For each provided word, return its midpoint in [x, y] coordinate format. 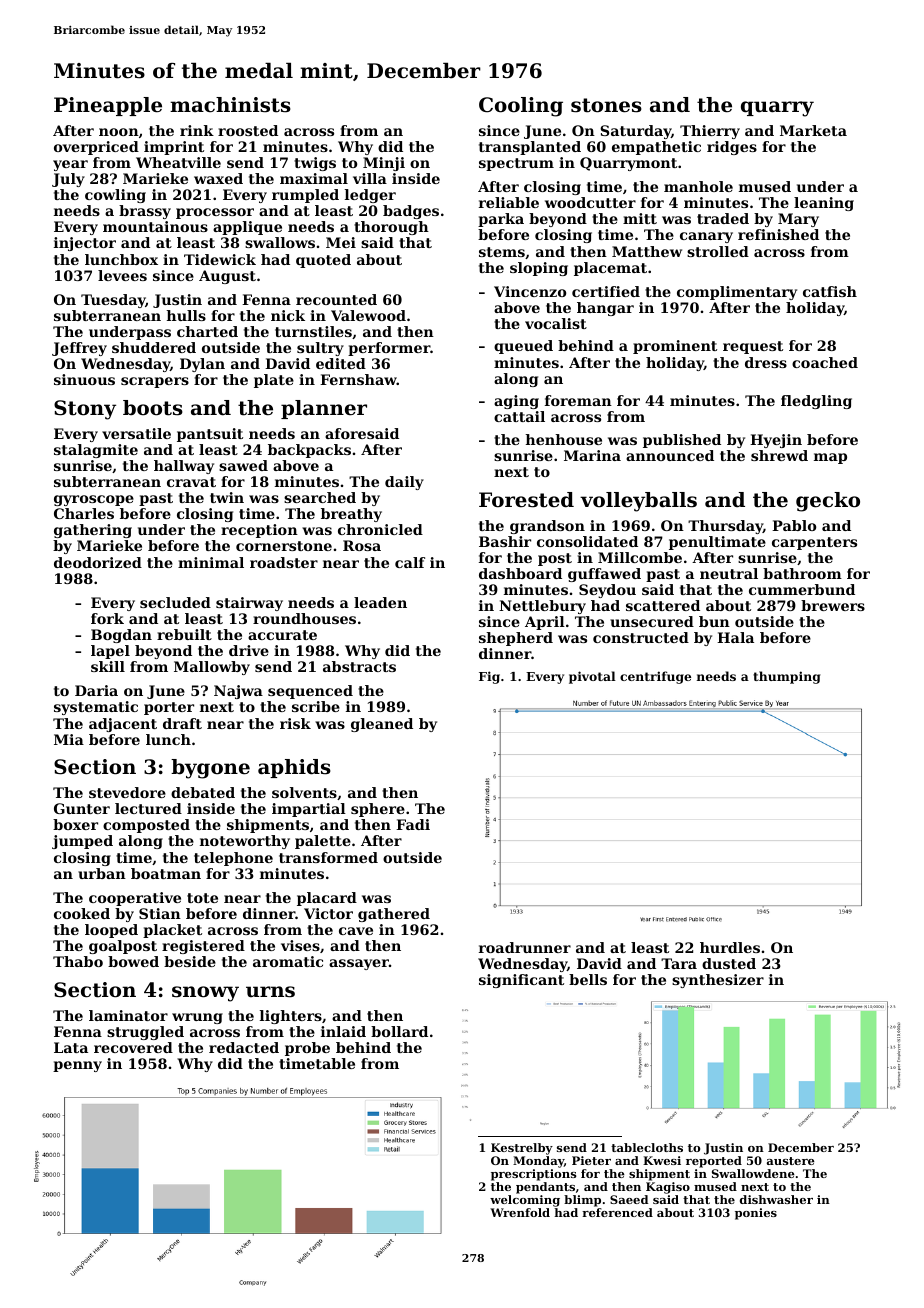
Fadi [413, 824]
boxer [75, 824]
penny [77, 1066]
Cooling [521, 107]
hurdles [730, 947]
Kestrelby [522, 1149]
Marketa [813, 130]
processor [215, 213]
